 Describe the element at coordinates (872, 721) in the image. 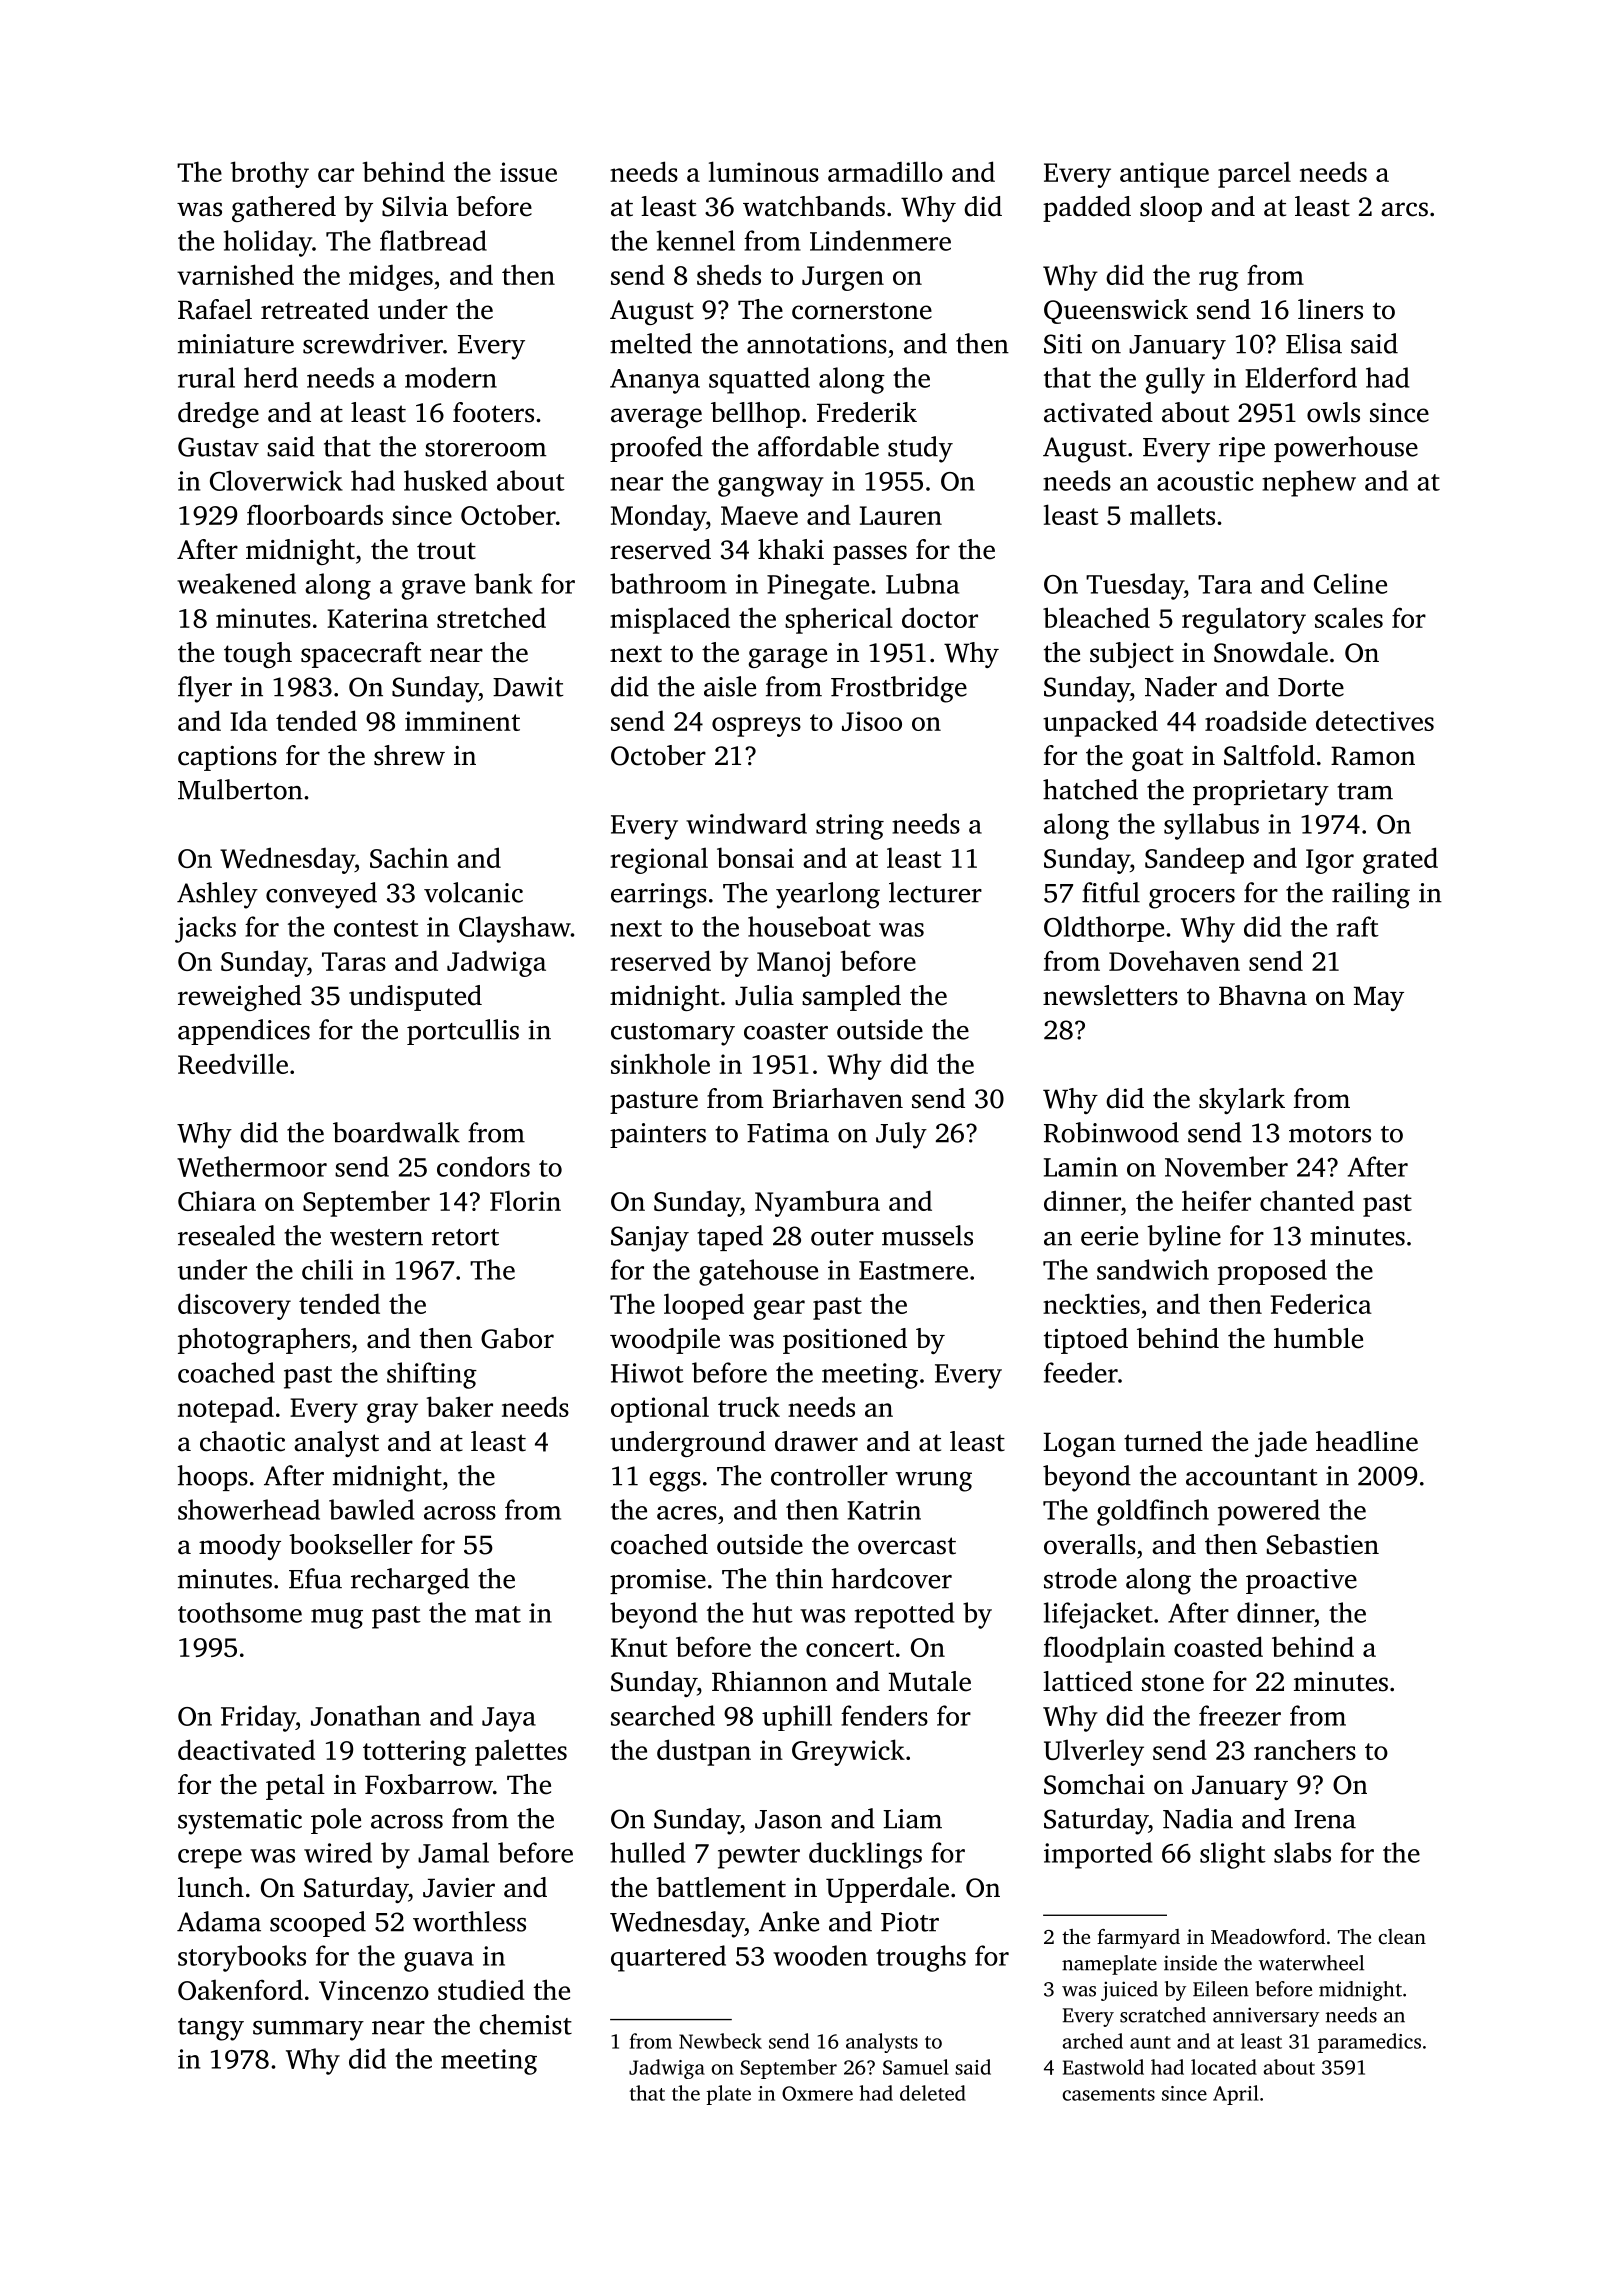

I see `Jisoo` at that location.
